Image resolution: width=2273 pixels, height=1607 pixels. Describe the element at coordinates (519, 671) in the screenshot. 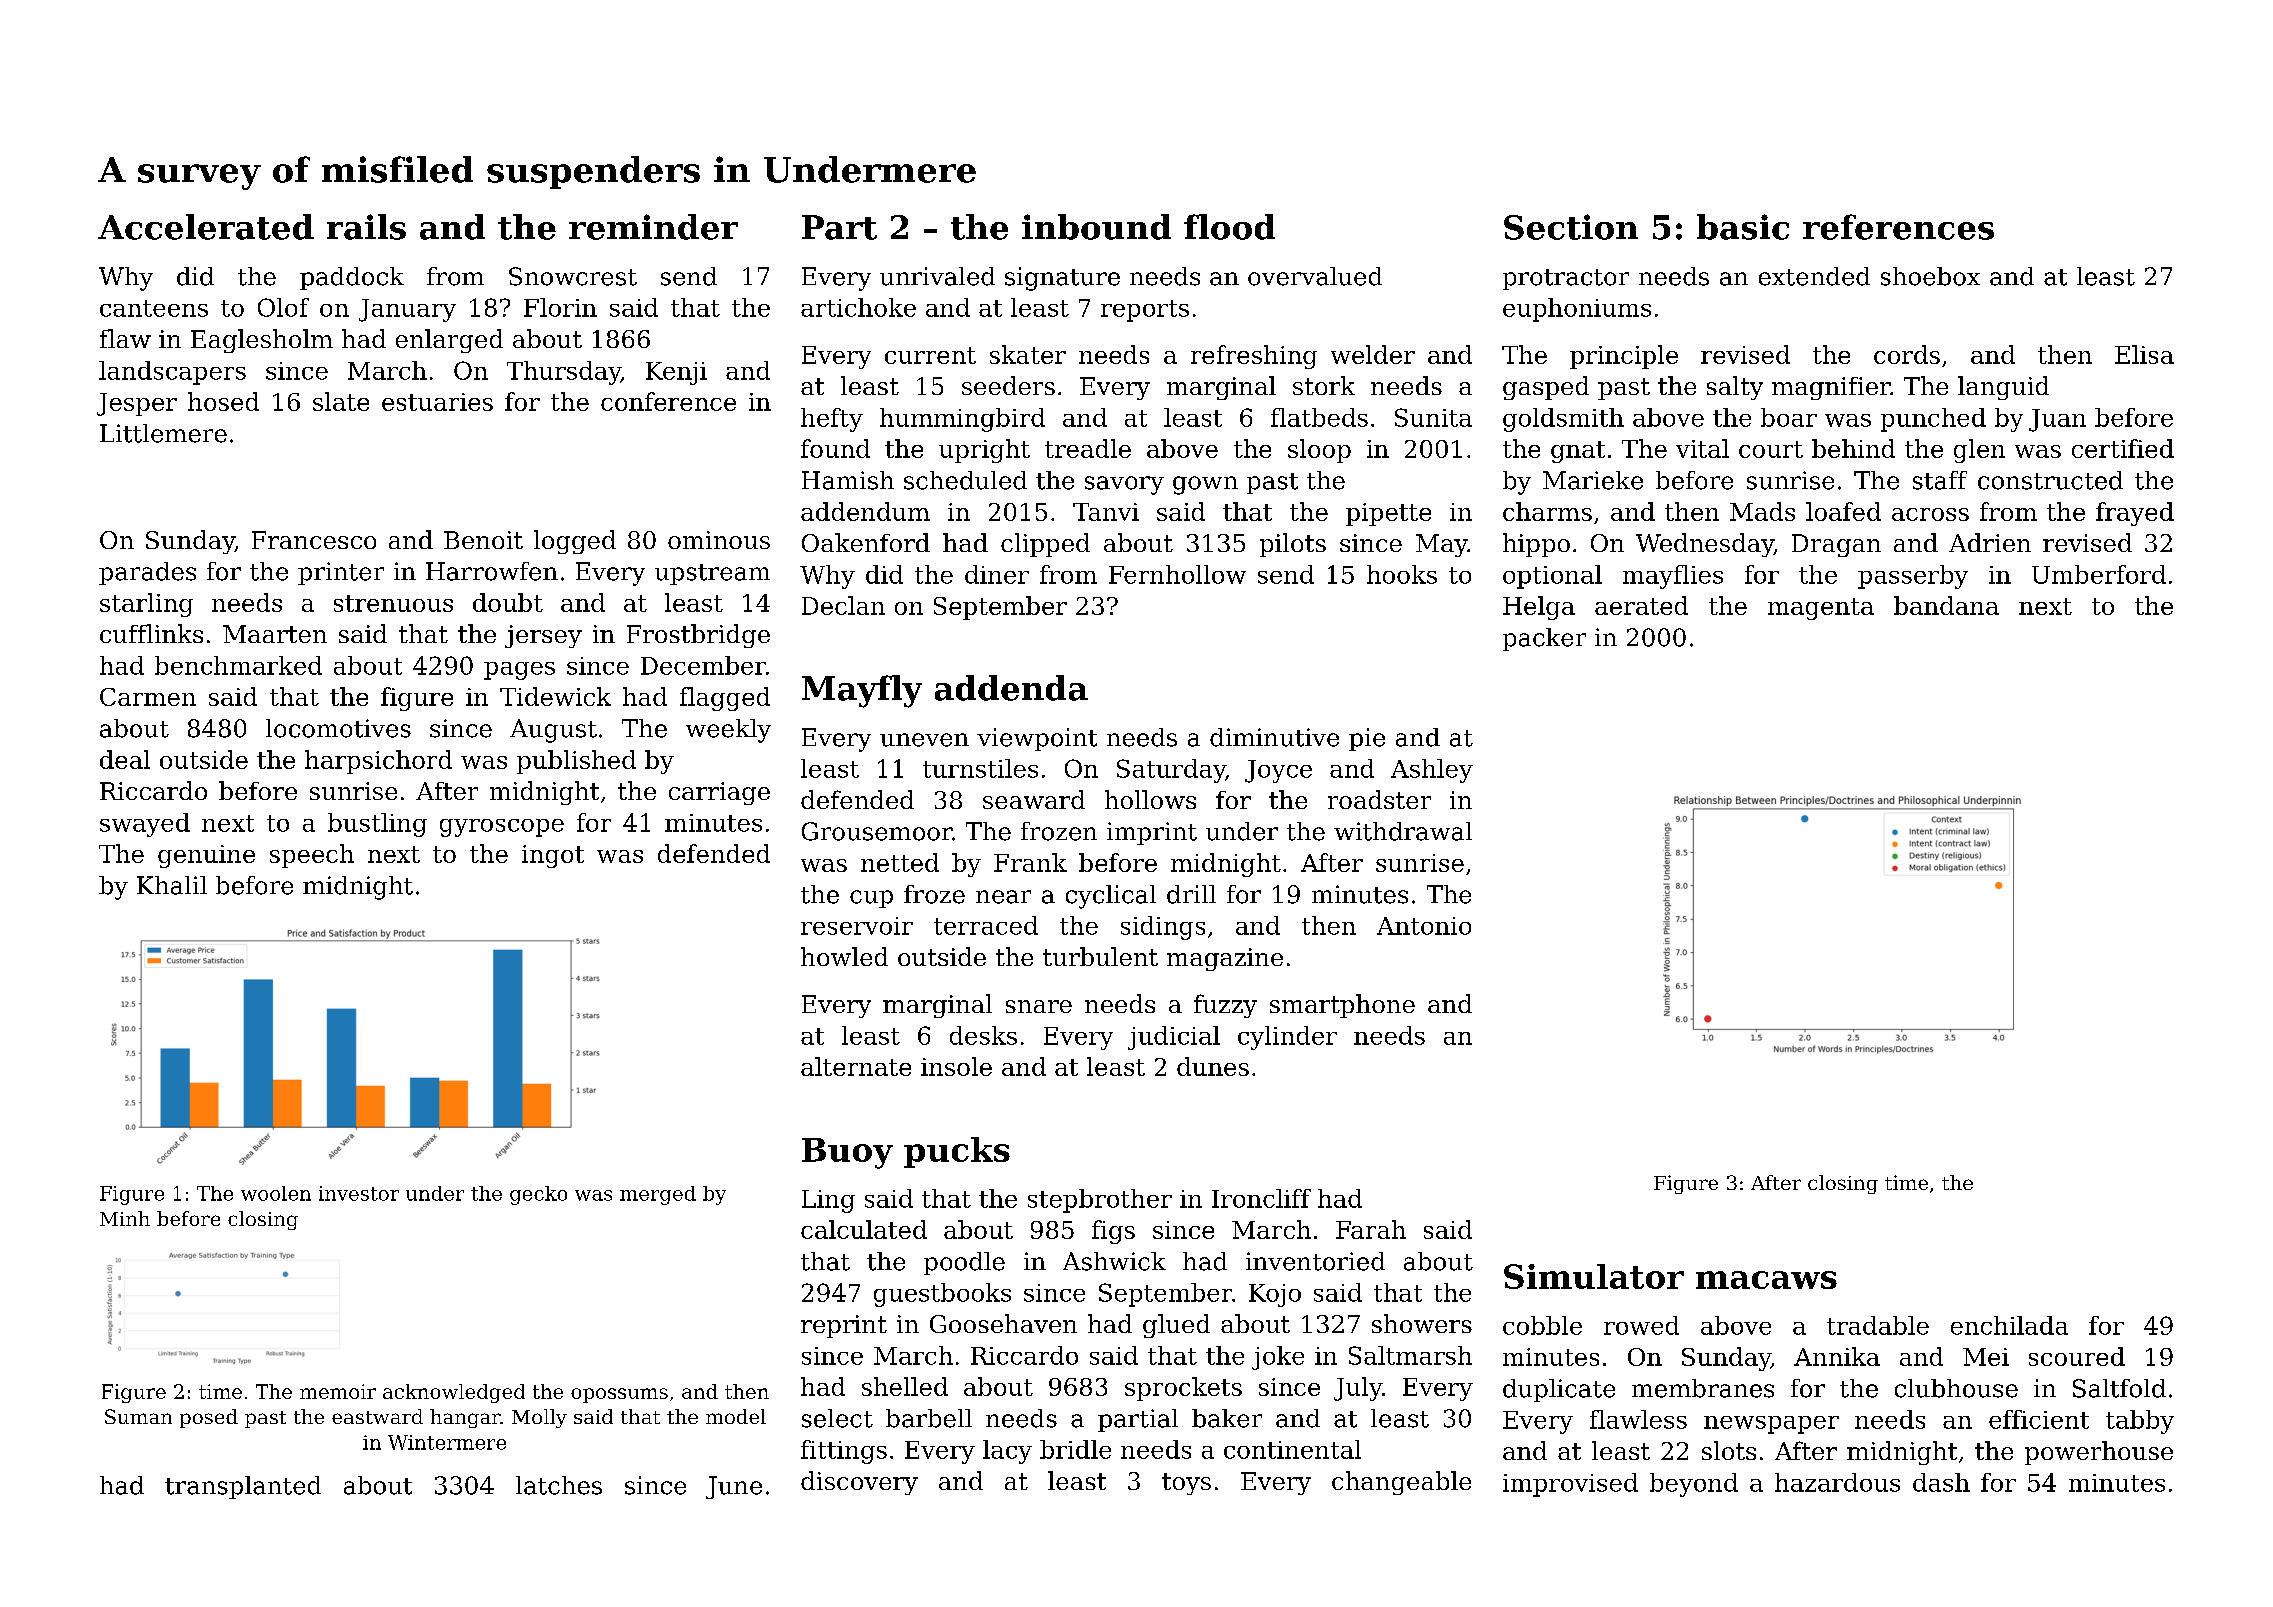

I see `pages` at that location.
